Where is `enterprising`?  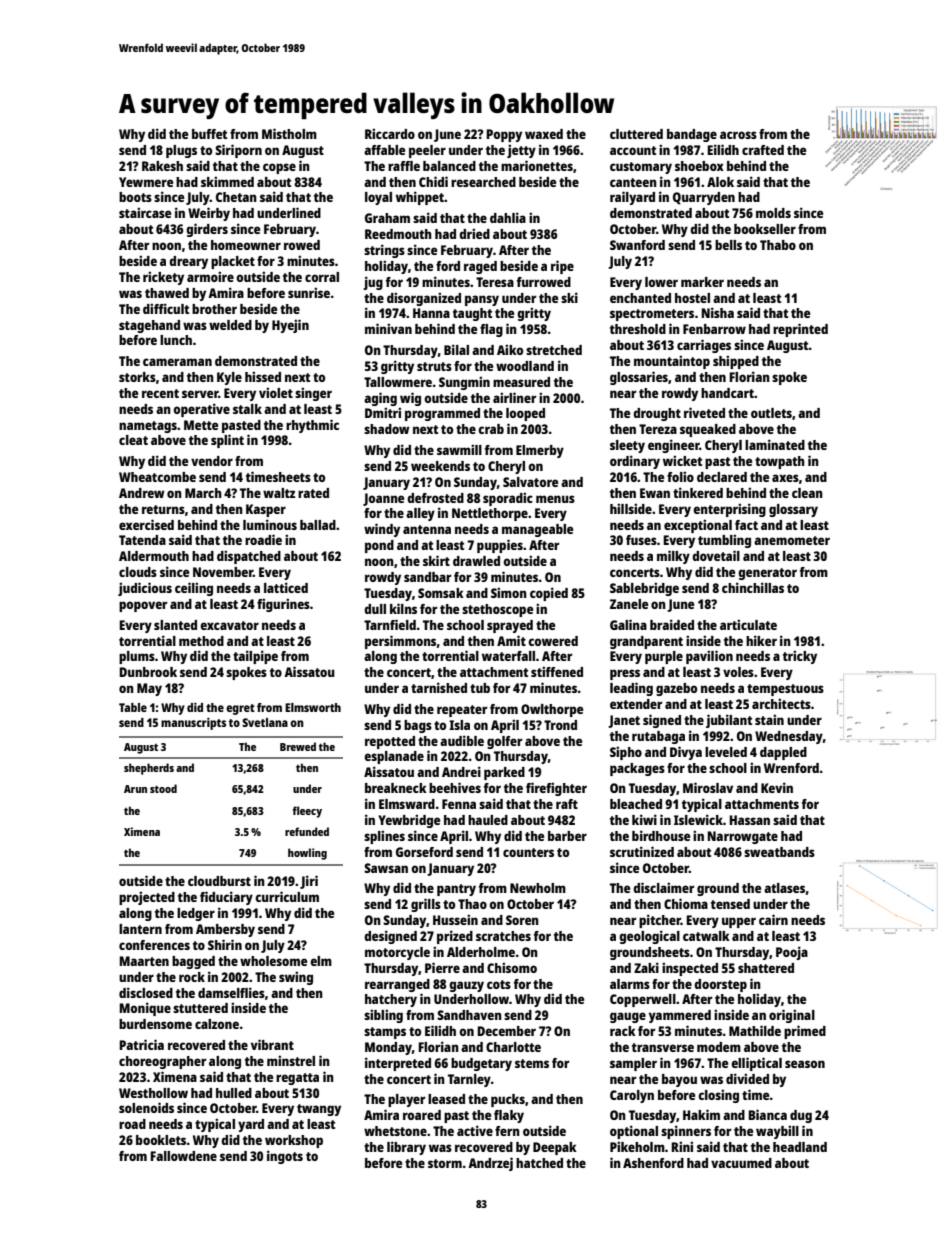
enterprising is located at coordinates (729, 510).
